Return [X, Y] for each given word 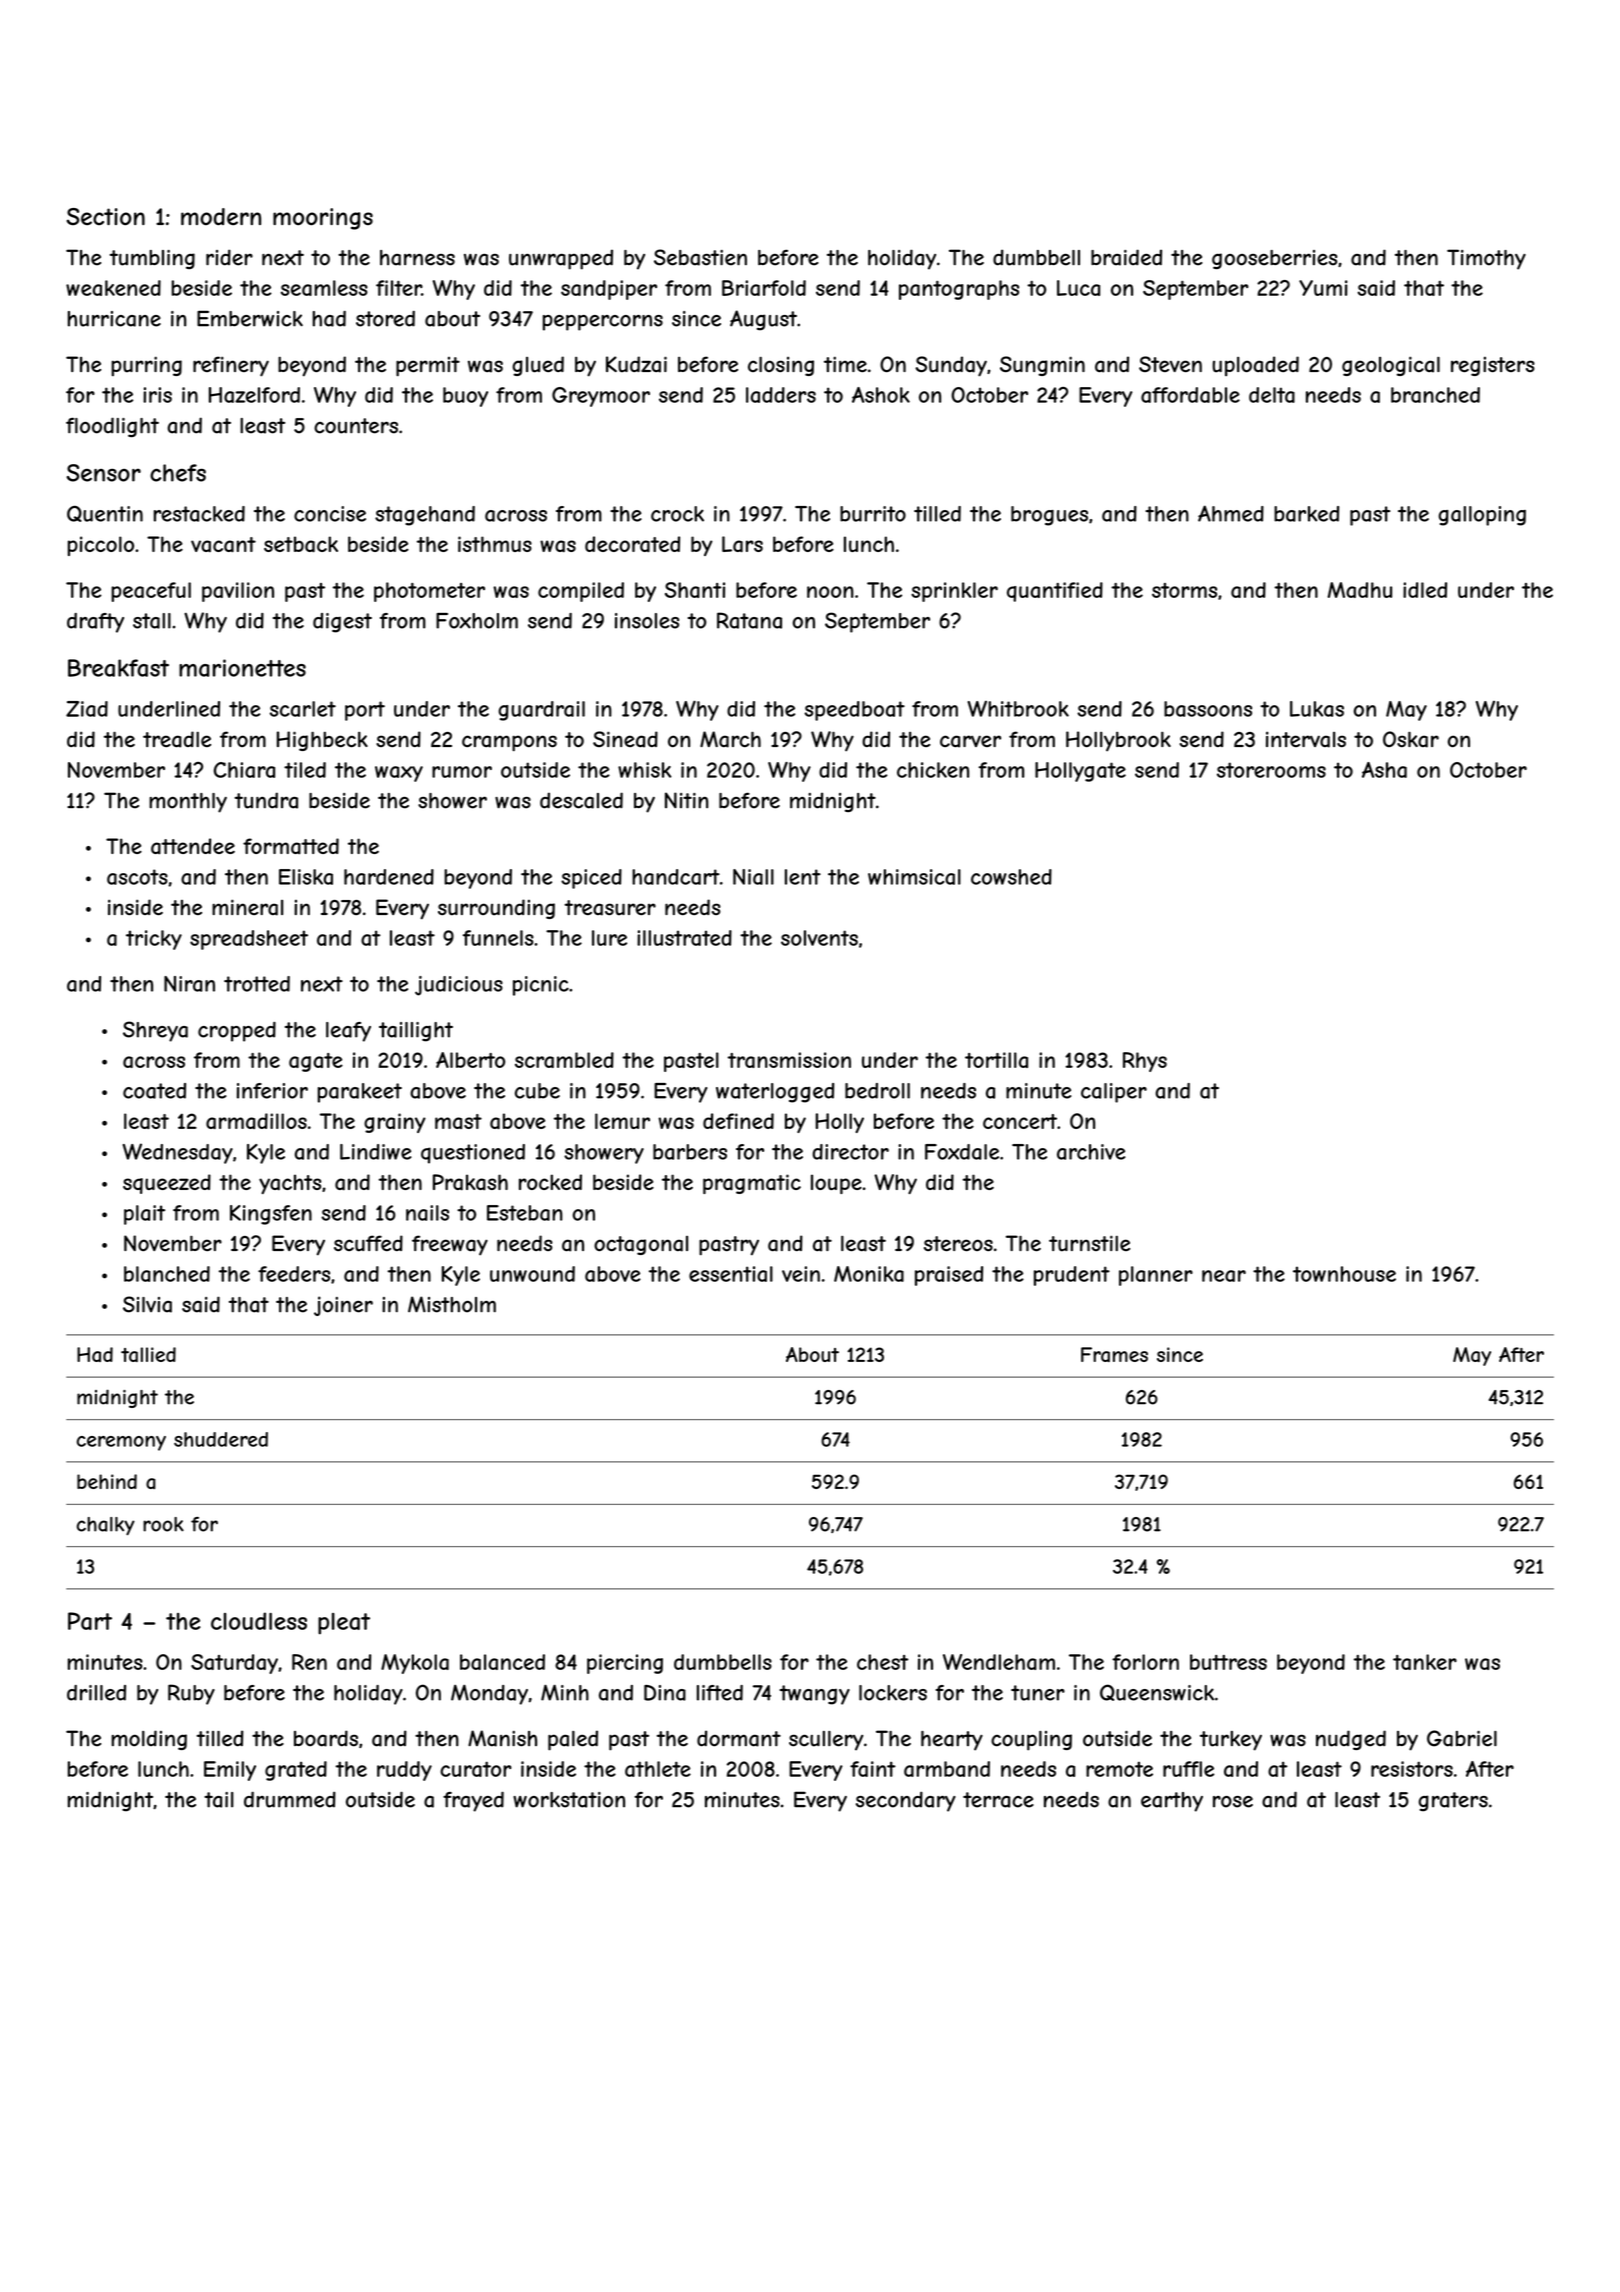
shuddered [221, 1439]
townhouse [1344, 1274]
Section [106, 217]
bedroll [877, 1091]
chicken [933, 770]
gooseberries [1274, 259]
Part [90, 1621]
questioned [473, 1154]
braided [1126, 257]
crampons [509, 743]
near [1224, 1276]
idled [1425, 590]
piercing [625, 1664]
